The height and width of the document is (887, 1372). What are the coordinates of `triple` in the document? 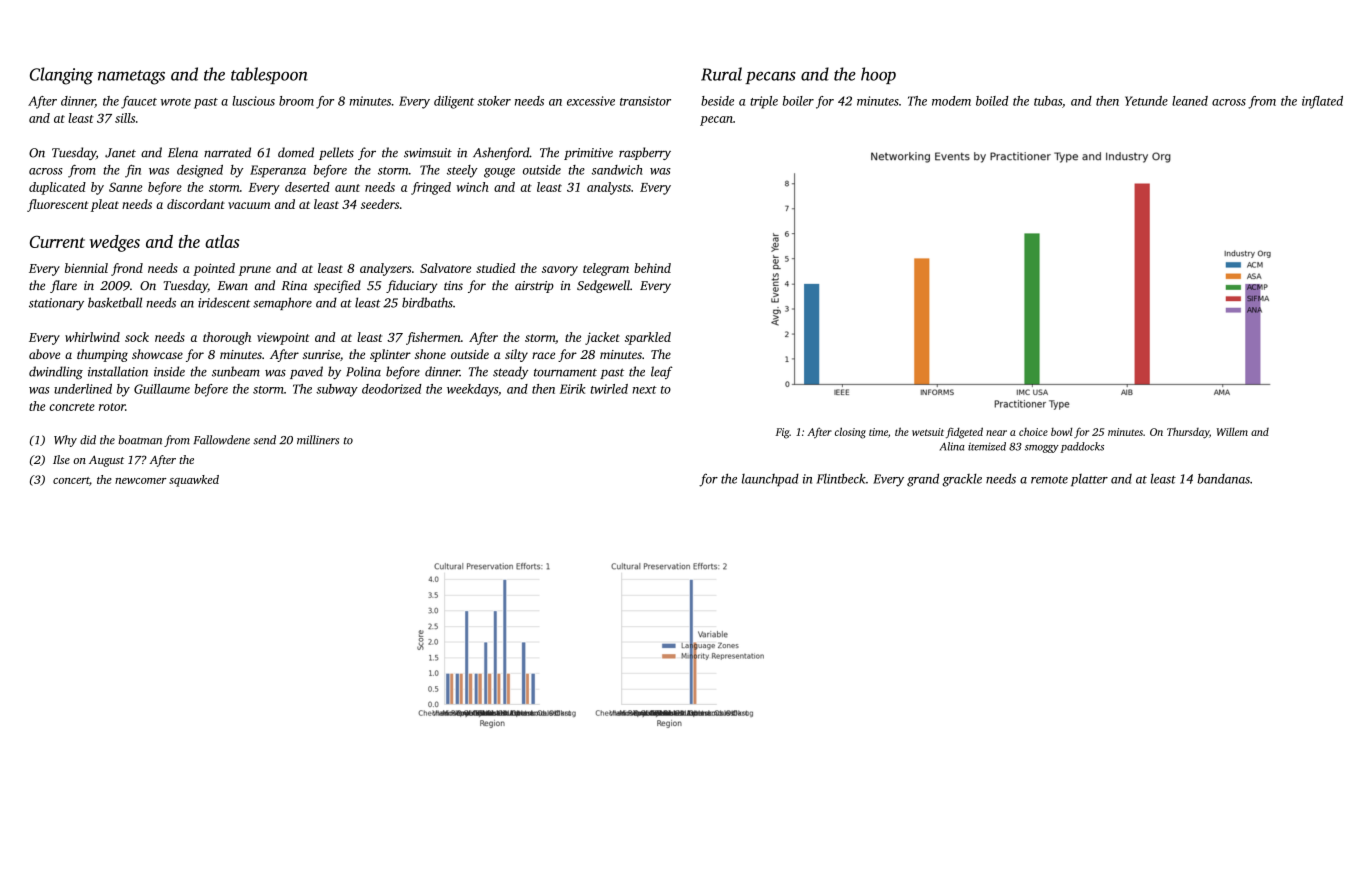 It's located at (764, 102).
